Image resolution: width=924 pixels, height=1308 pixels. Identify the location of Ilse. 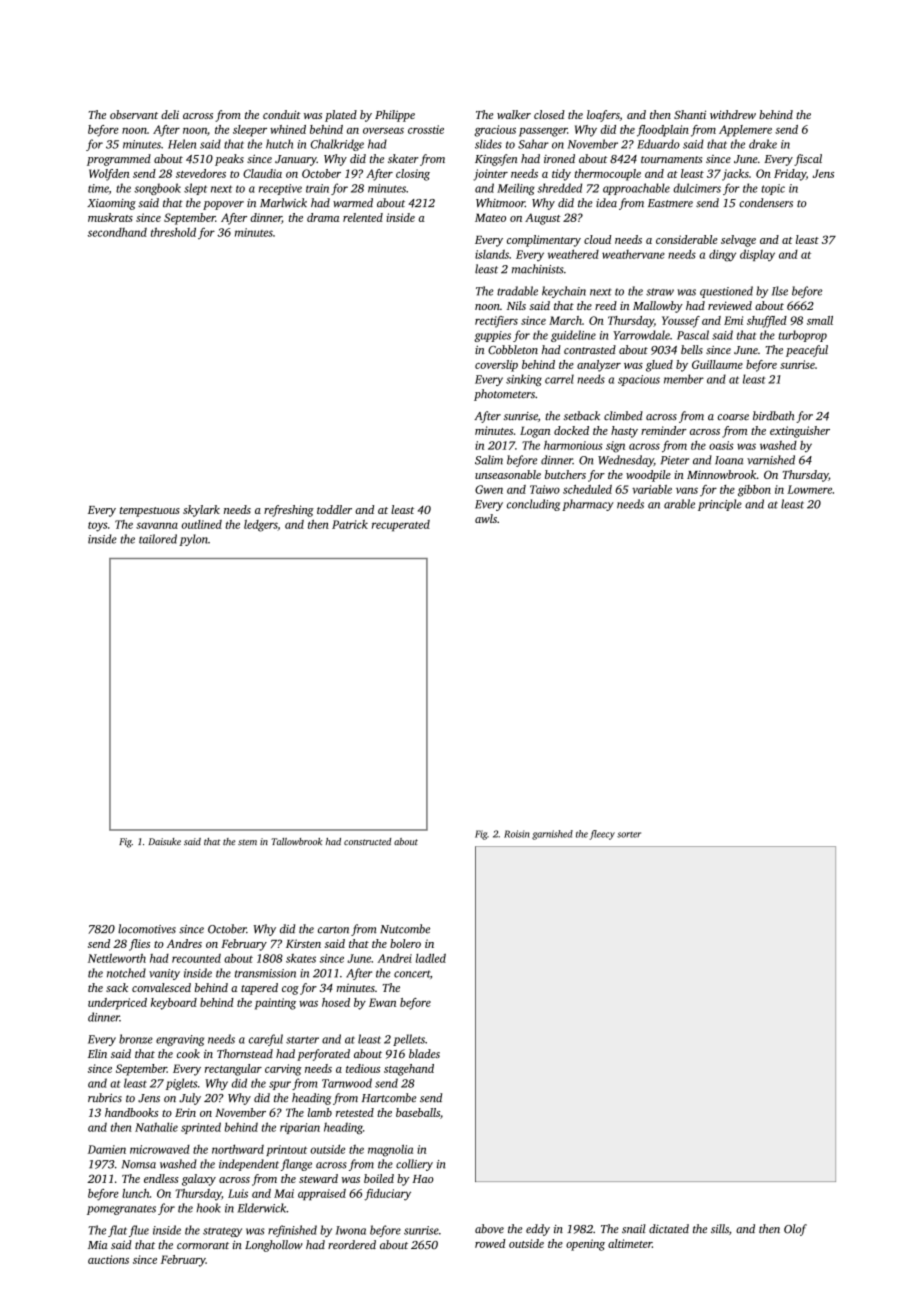
(780, 291).
